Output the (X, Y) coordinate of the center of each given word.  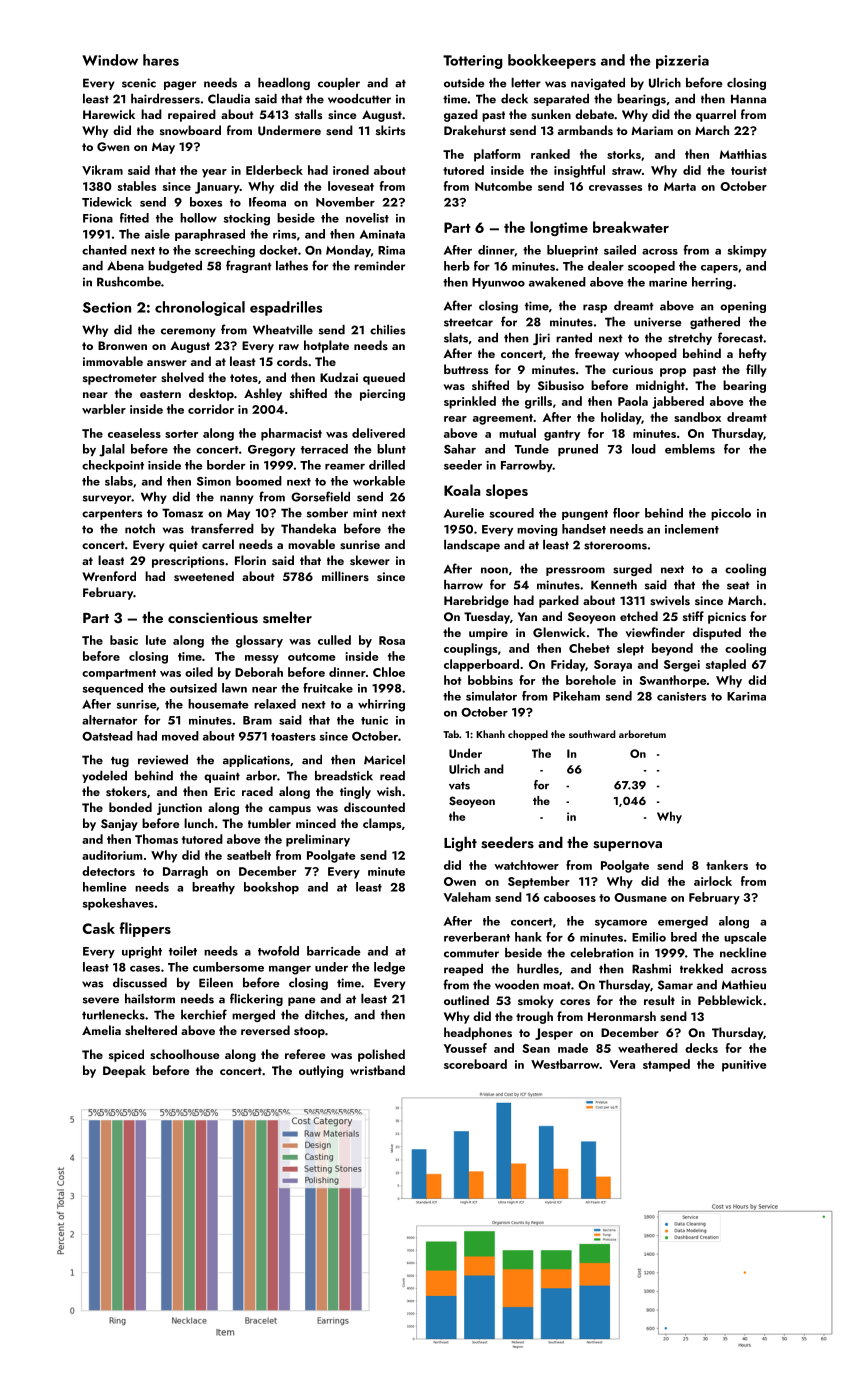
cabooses (570, 897)
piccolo (731, 514)
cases (145, 969)
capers (719, 269)
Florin (250, 560)
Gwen (113, 146)
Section (107, 307)
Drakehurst (475, 130)
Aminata (382, 234)
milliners (345, 576)
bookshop (271, 888)
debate (594, 114)
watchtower (526, 865)
